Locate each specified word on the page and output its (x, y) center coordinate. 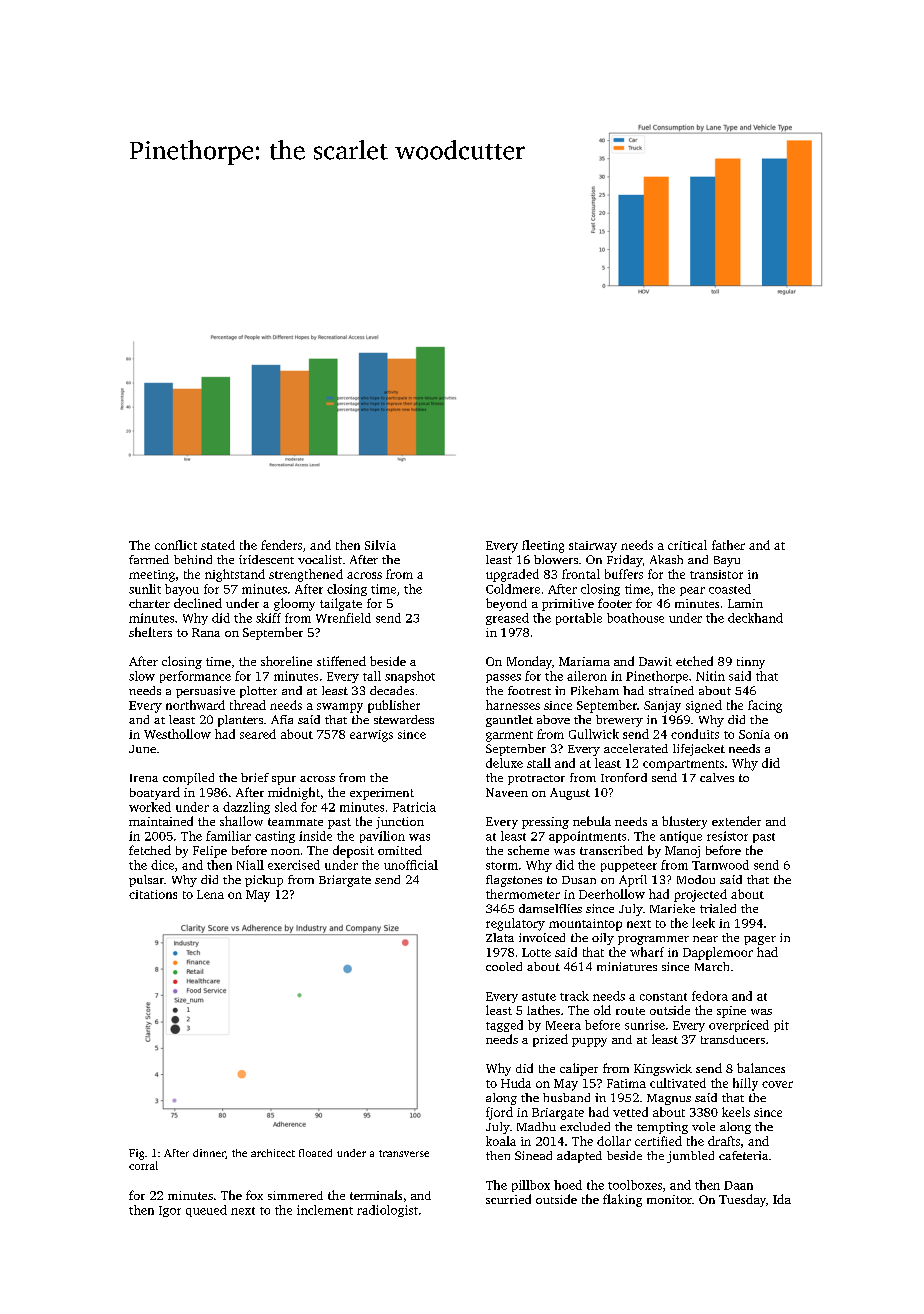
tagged (504, 1026)
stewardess (404, 719)
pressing (545, 823)
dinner (209, 1153)
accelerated (636, 748)
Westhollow (177, 734)
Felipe (210, 852)
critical (687, 545)
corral (143, 1165)
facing (765, 706)
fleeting (543, 546)
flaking (622, 1200)
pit (781, 1026)
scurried (508, 1199)
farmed (149, 559)
